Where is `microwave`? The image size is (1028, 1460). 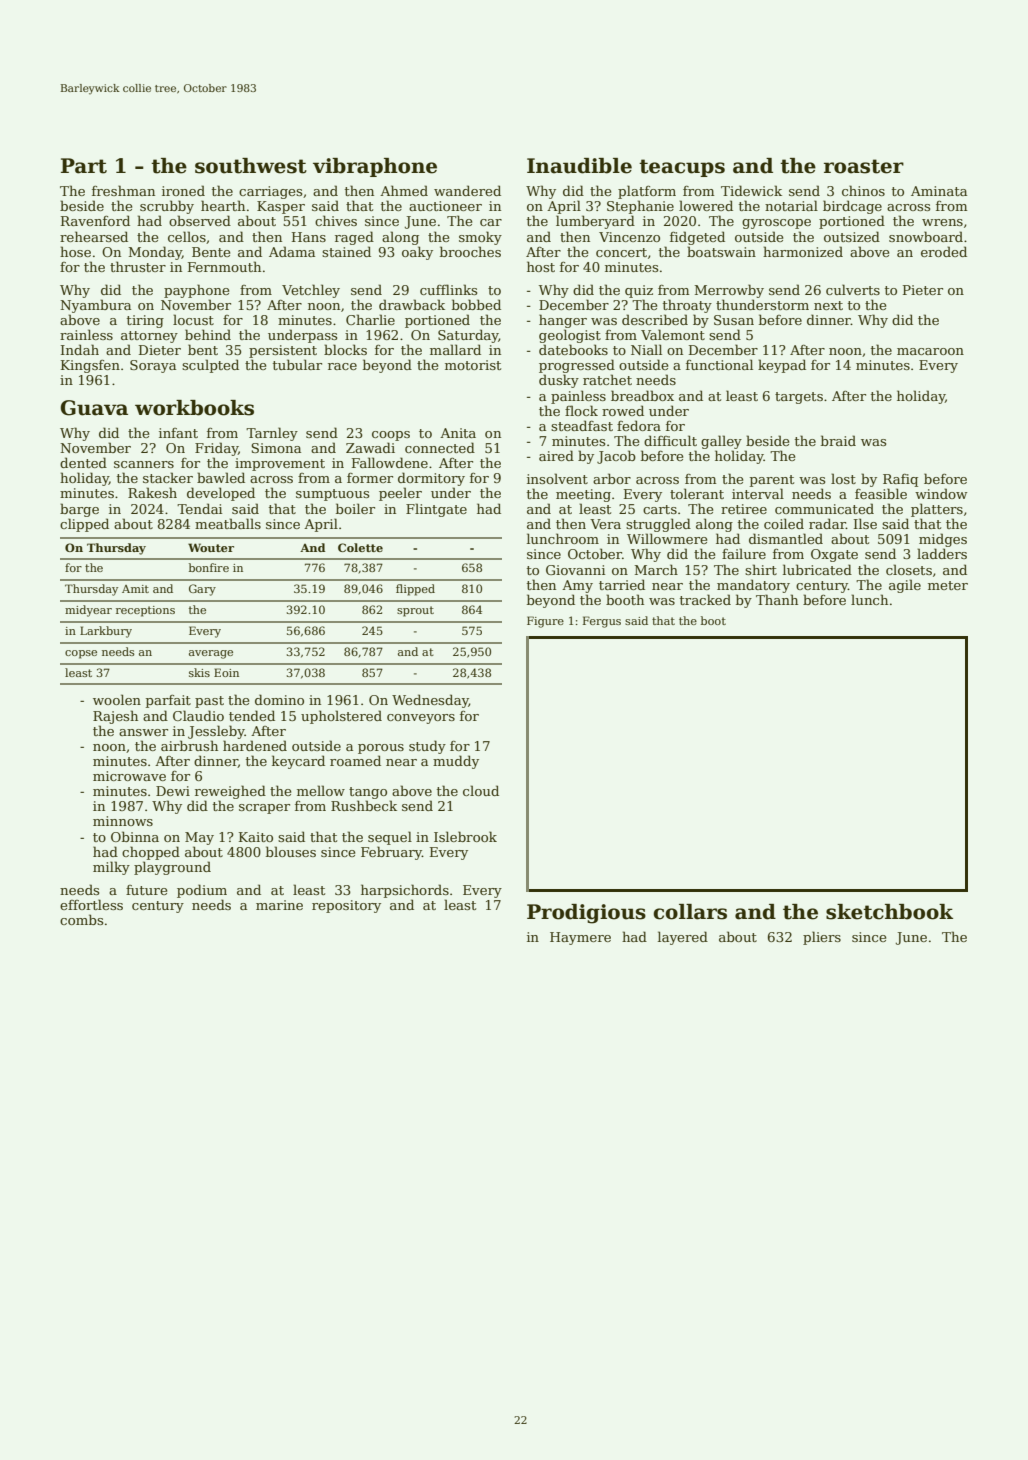
microwave is located at coordinates (129, 776).
